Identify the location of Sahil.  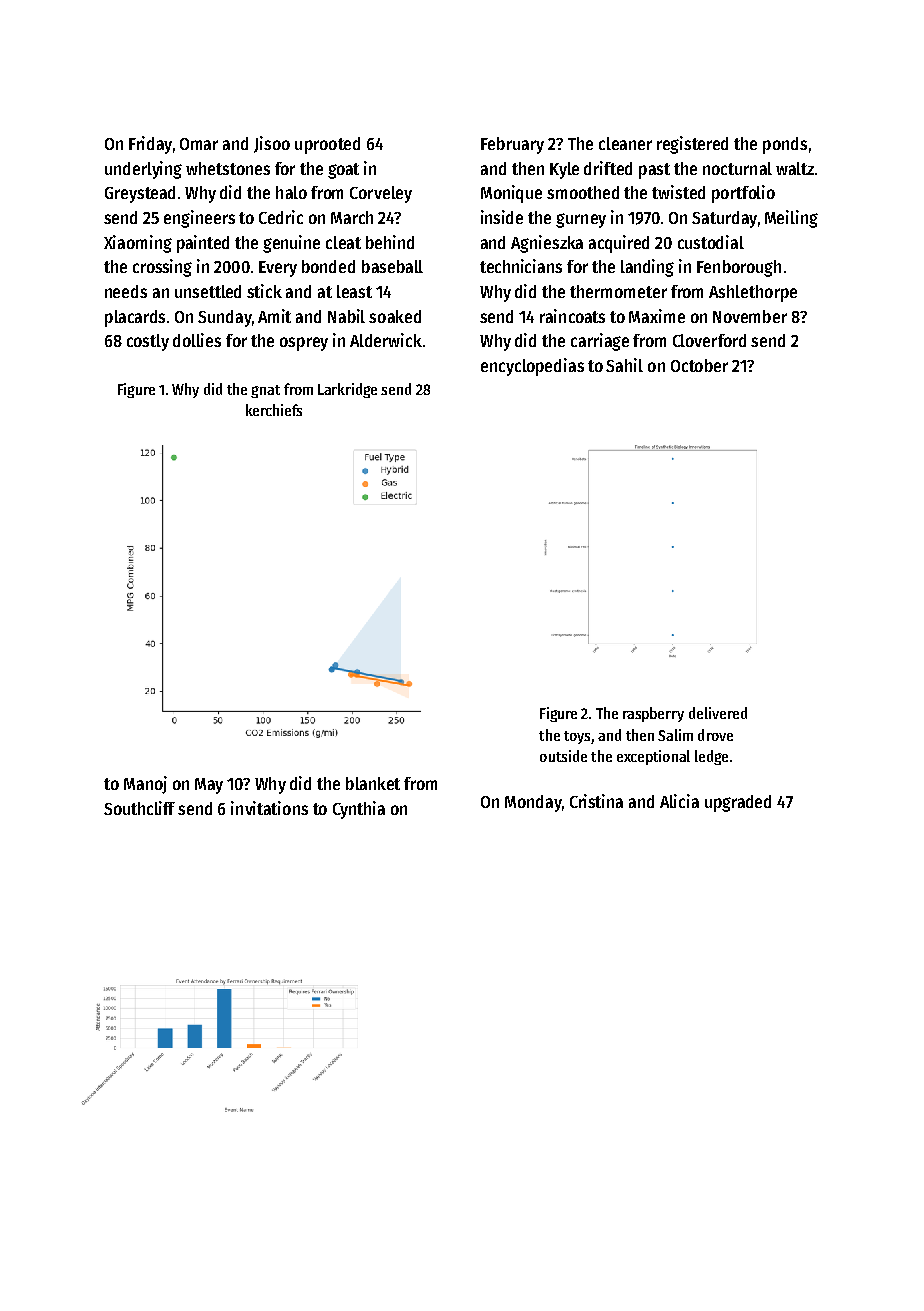
(624, 365).
